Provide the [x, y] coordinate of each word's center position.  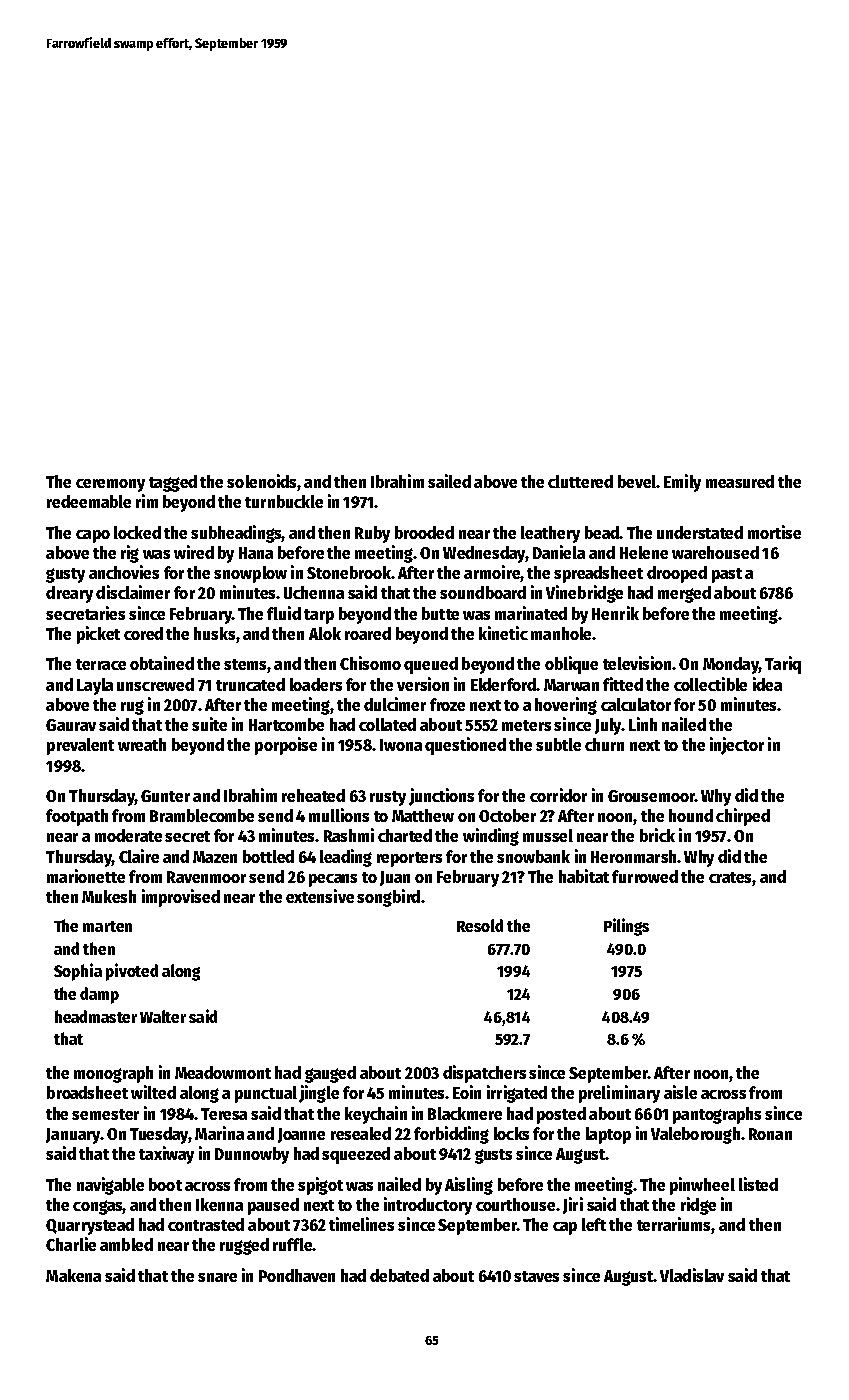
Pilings [626, 927]
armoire [492, 572]
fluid [284, 613]
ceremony [110, 485]
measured [740, 481]
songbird [388, 898]
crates [730, 877]
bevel [637, 481]
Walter [163, 1016]
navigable [110, 1186]
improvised [181, 898]
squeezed [356, 1155]
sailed [449, 481]
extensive [320, 896]
